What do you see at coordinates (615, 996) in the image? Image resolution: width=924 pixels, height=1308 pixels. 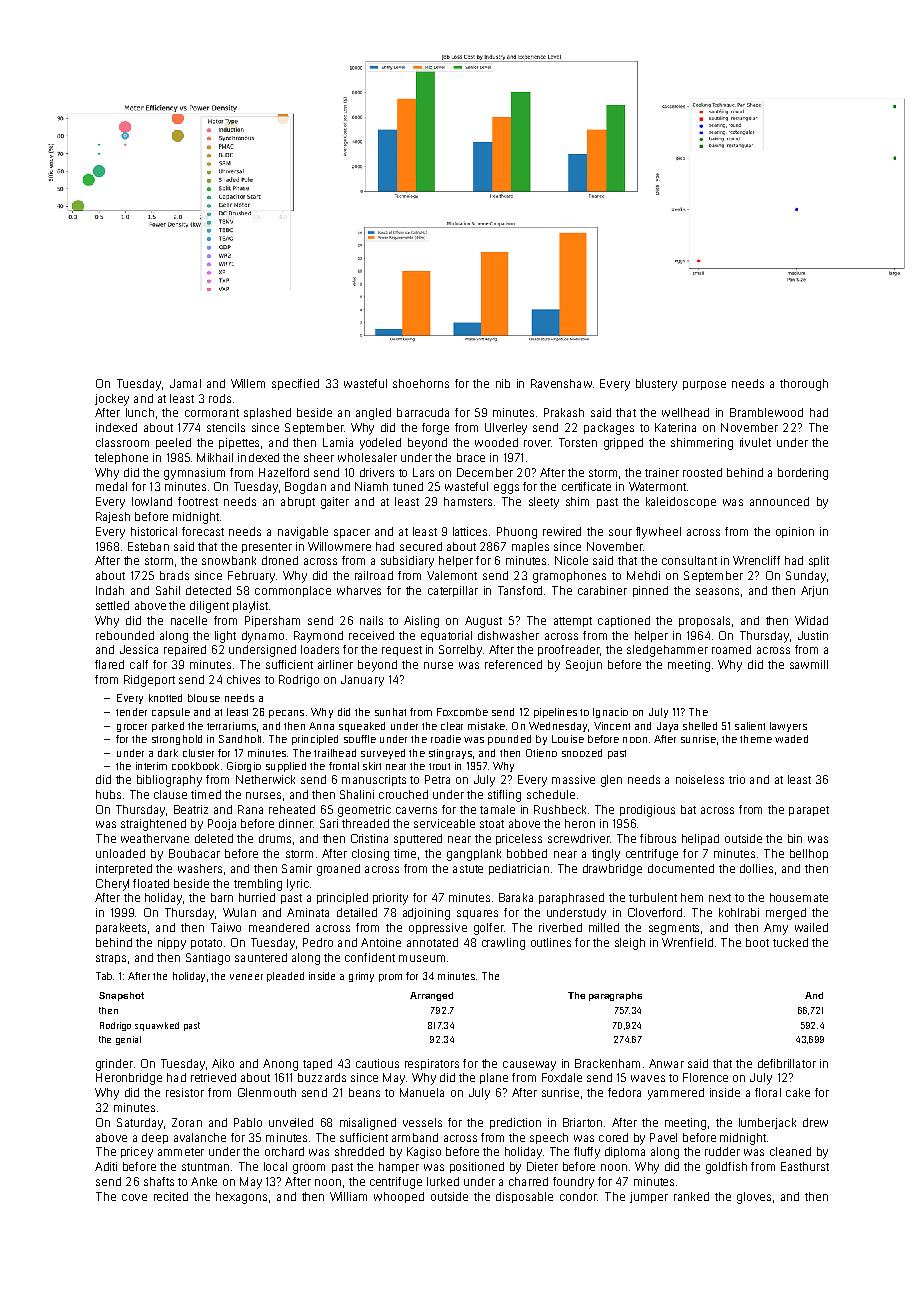 I see `paragraphs` at bounding box center [615, 996].
